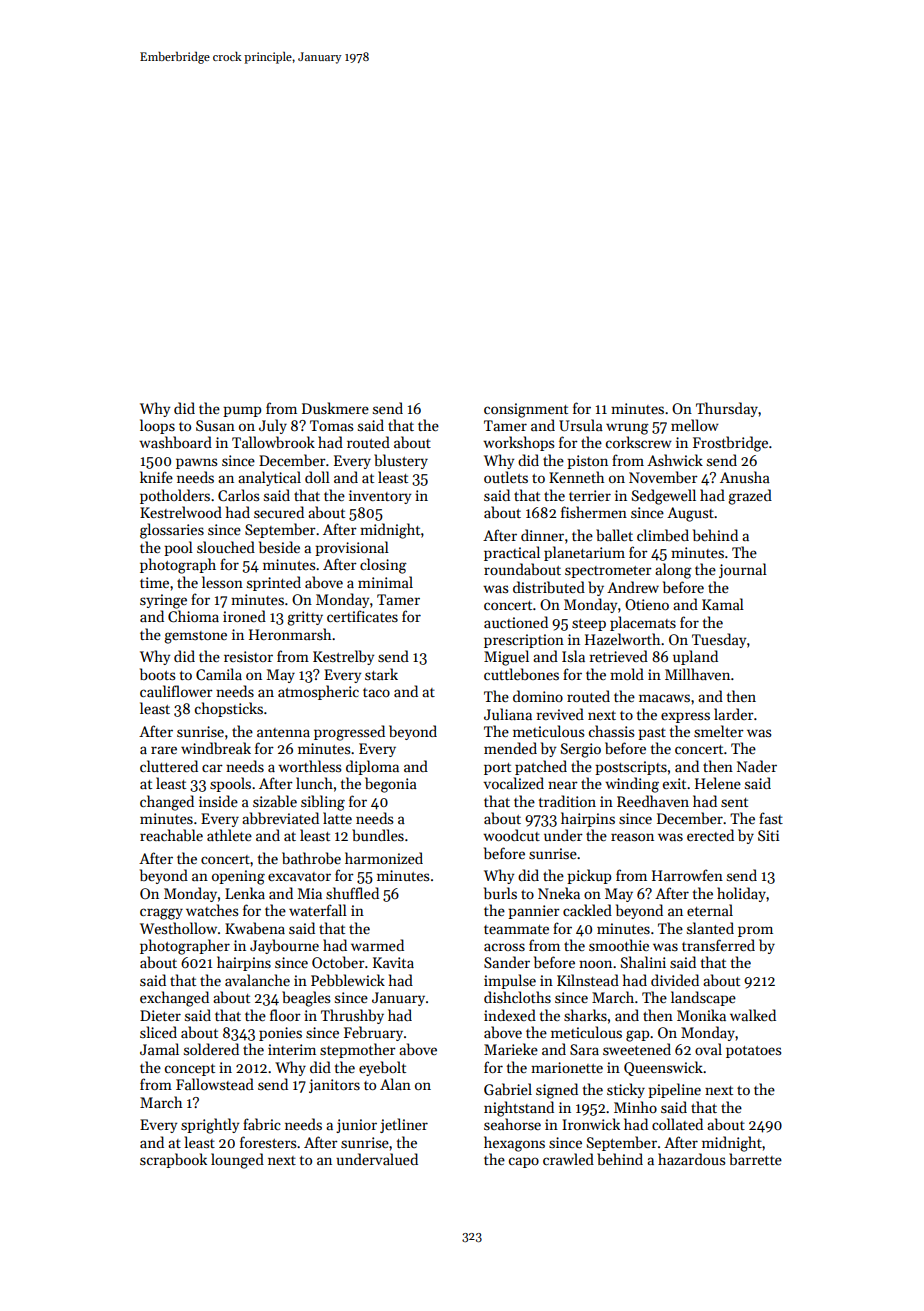 The image size is (924, 1311). What do you see at coordinates (743, 570) in the image?
I see `journal` at bounding box center [743, 570].
